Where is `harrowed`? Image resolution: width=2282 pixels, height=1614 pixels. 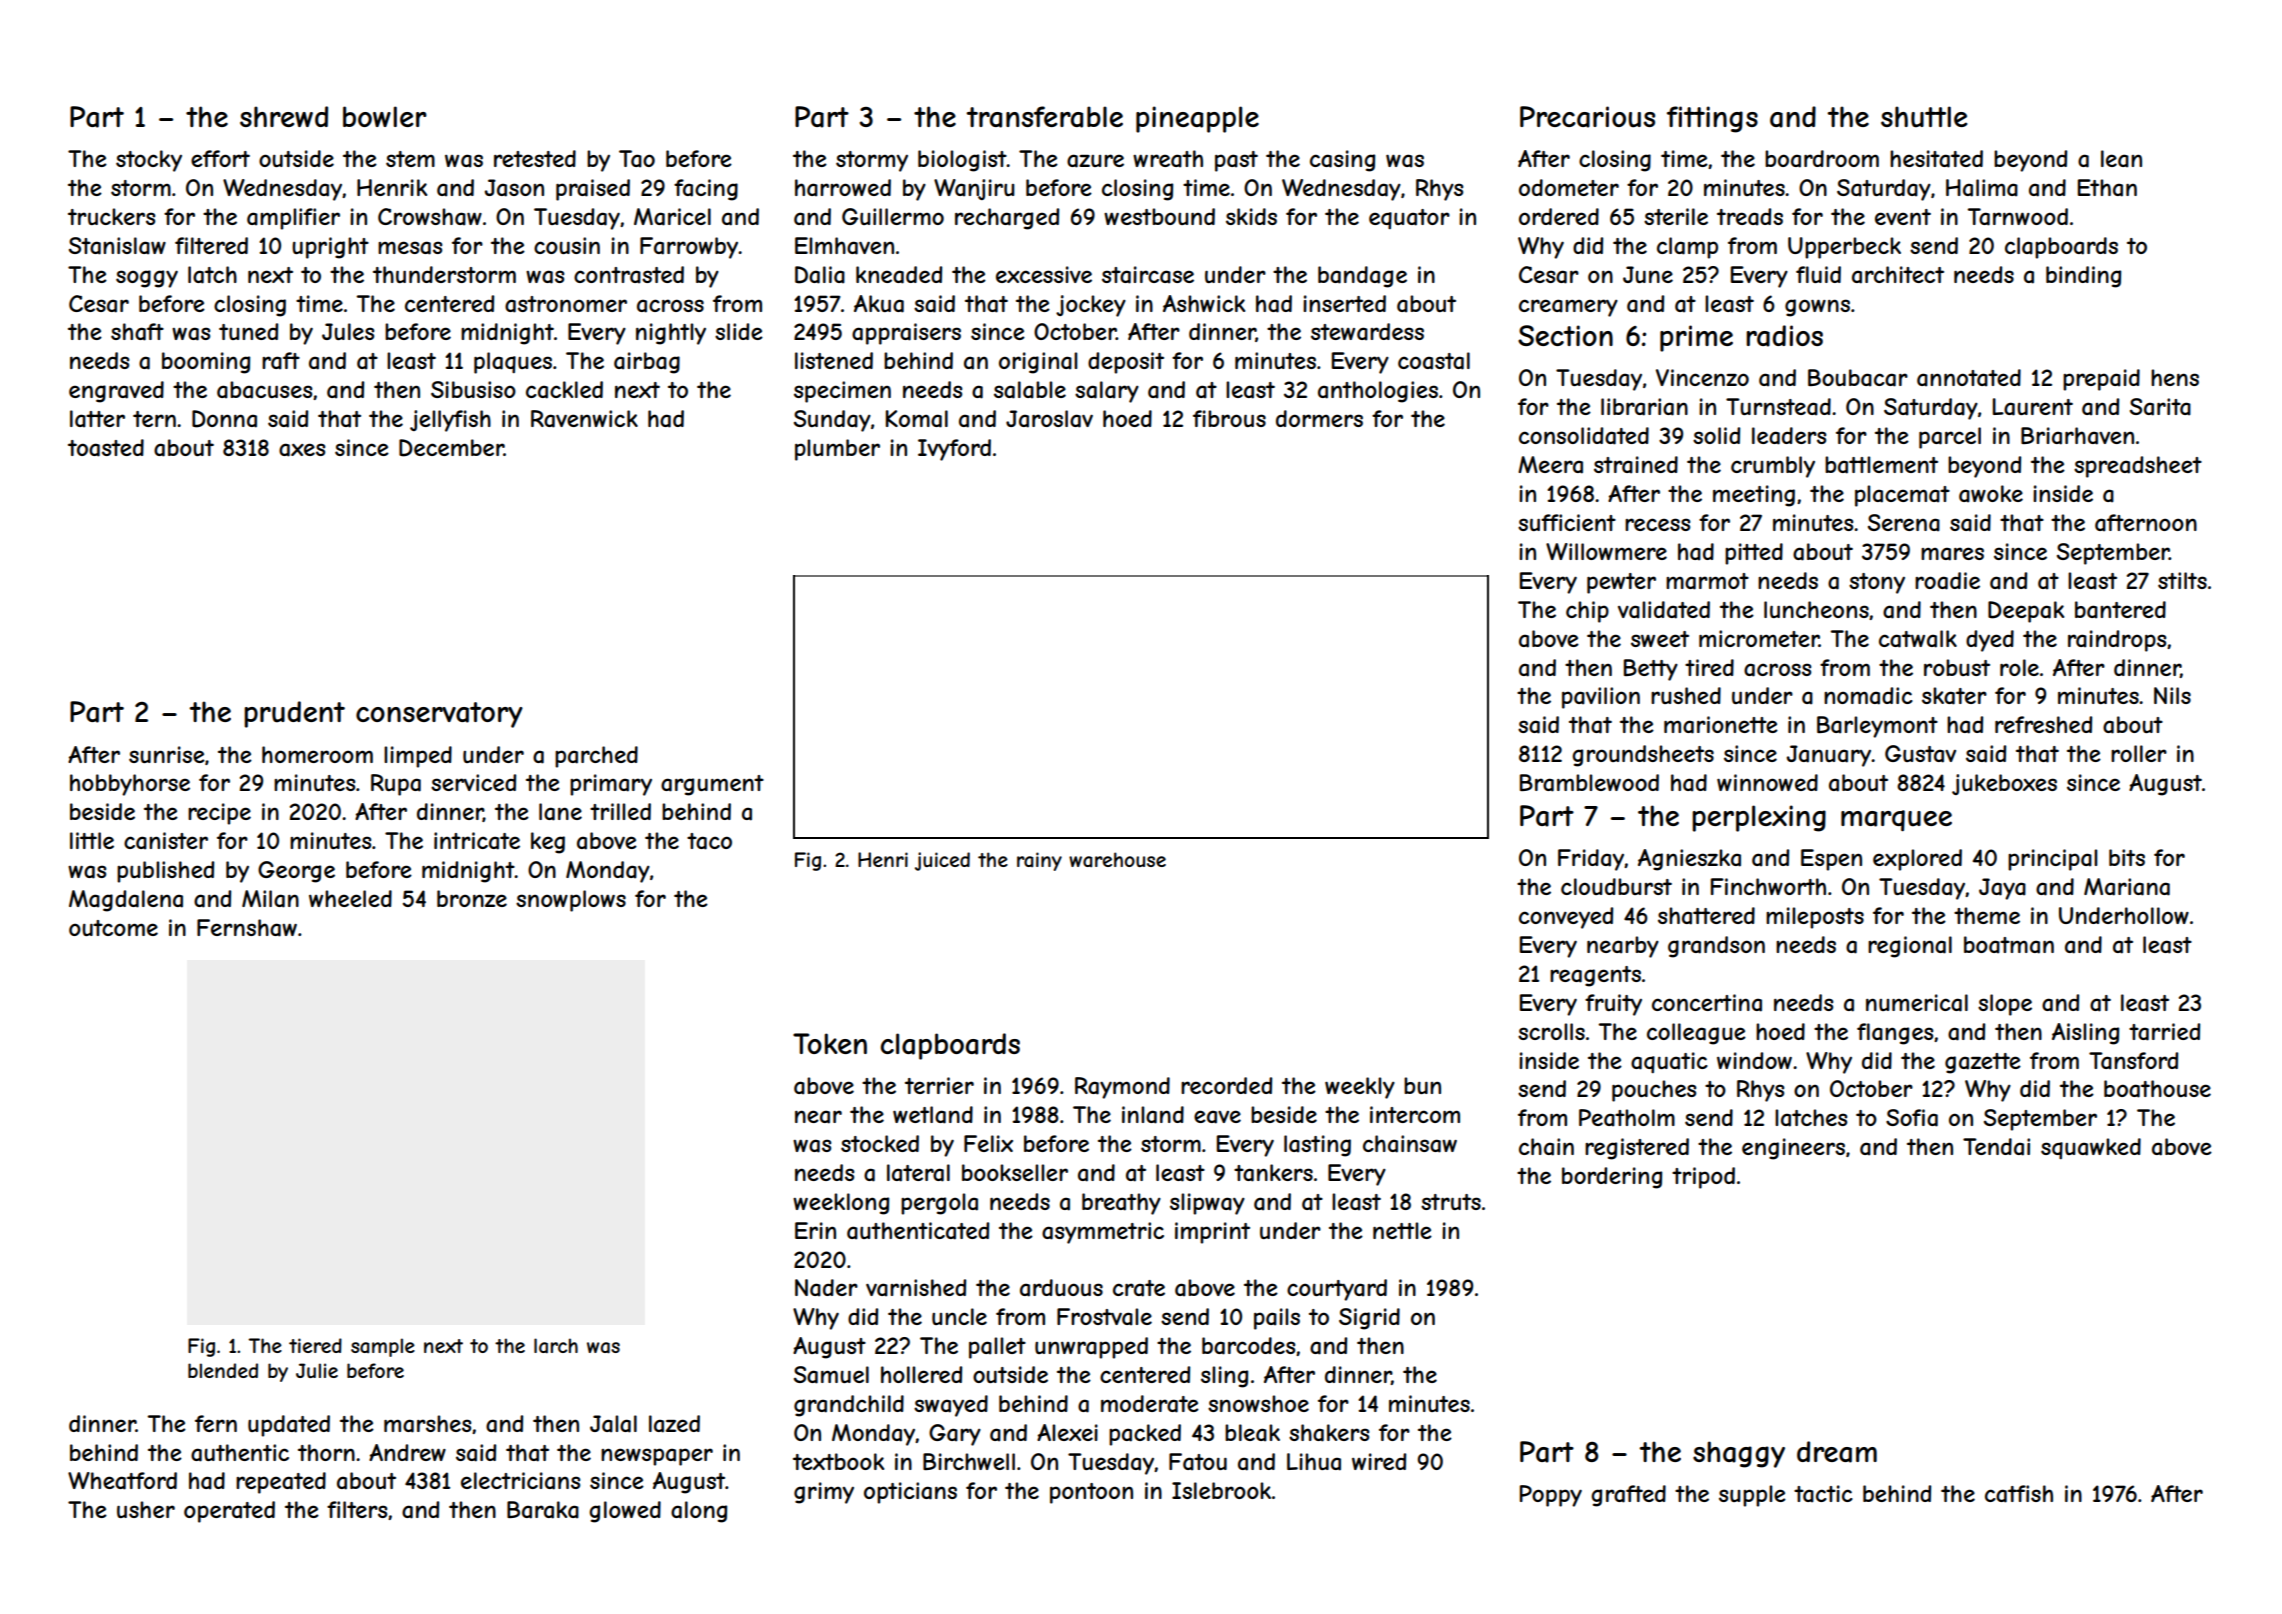
harrowed is located at coordinates (843, 188).
